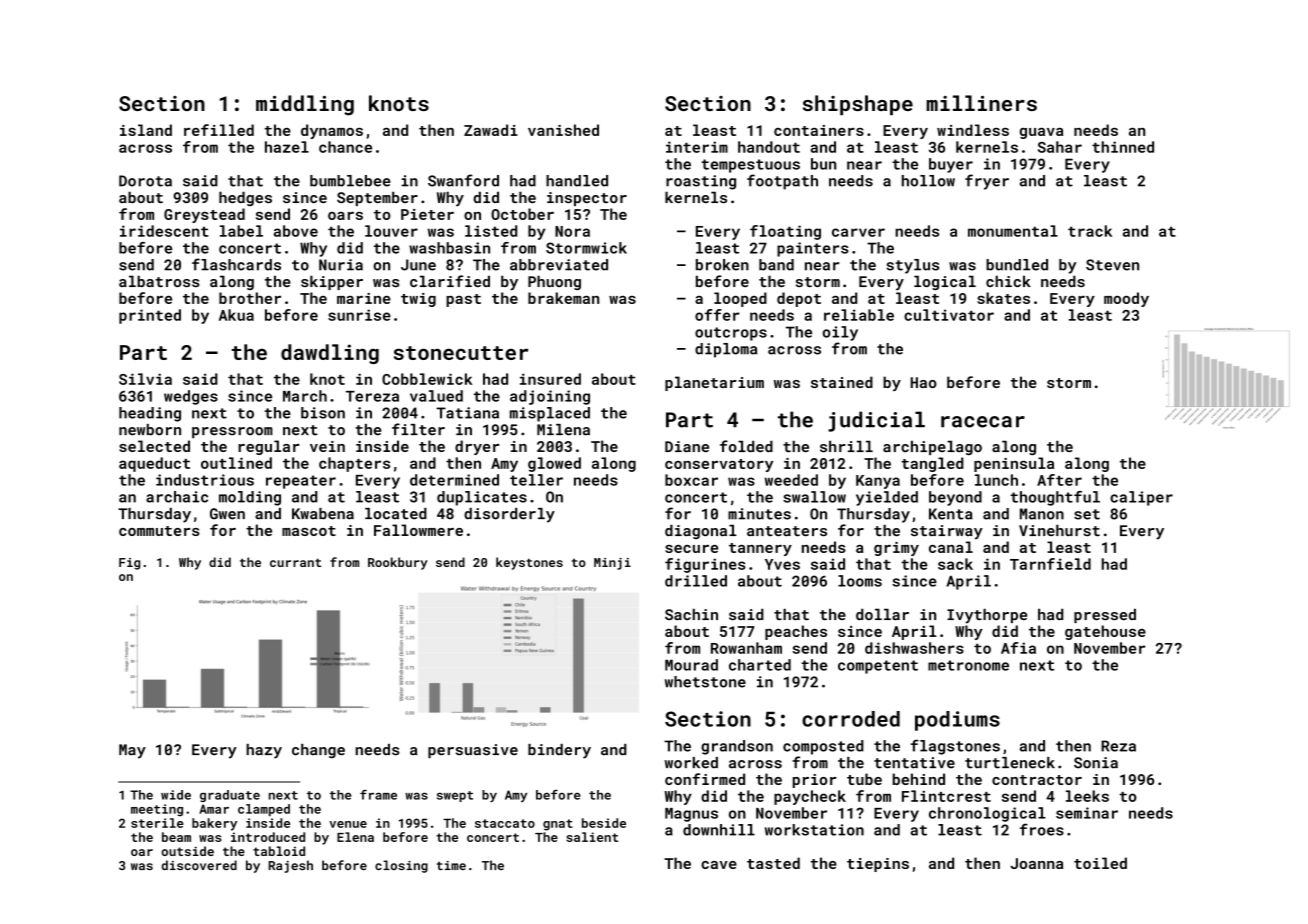 The image size is (1308, 924). I want to click on Rookbury, so click(398, 563).
